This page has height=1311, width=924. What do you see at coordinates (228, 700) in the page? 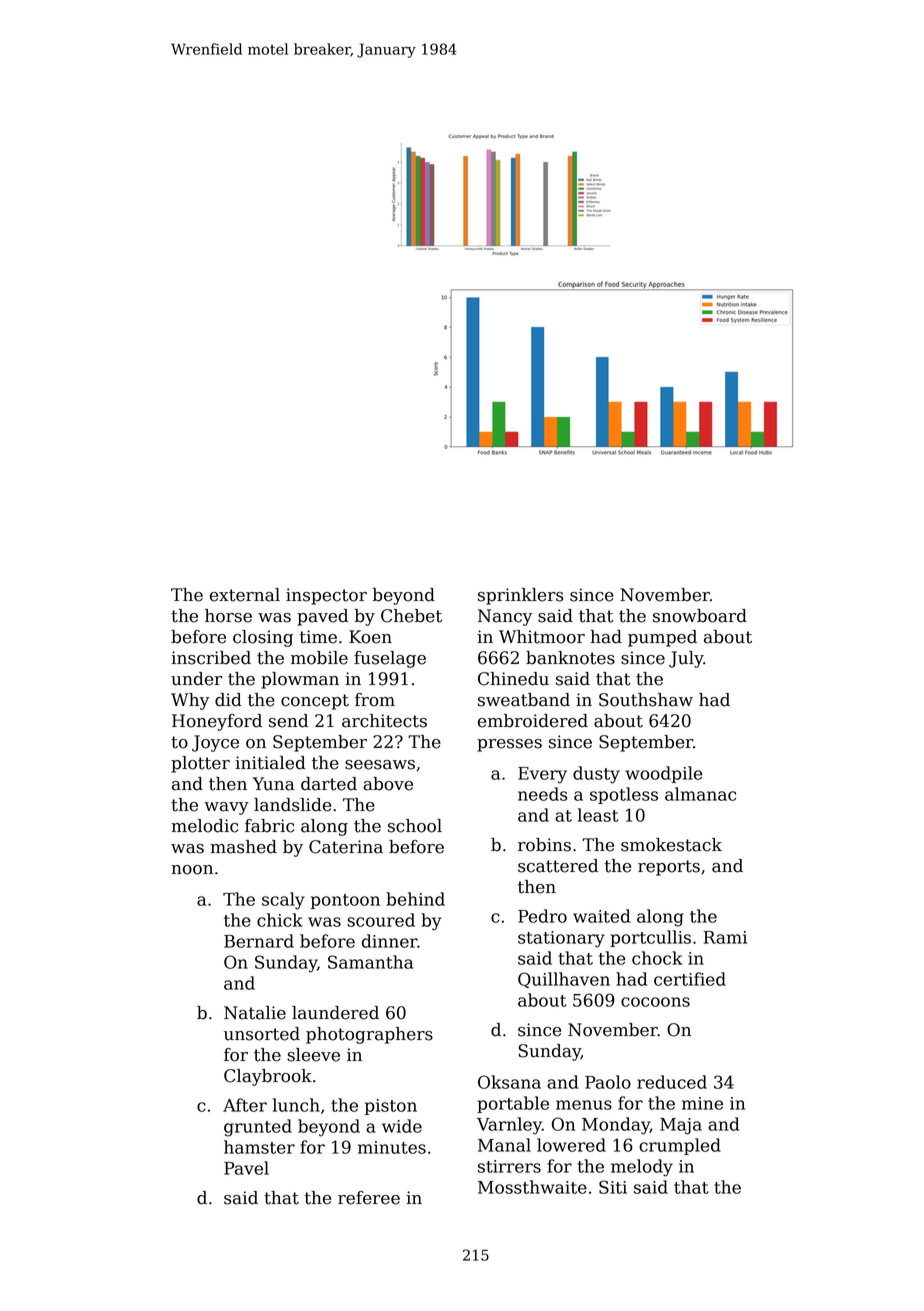
I see `did` at bounding box center [228, 700].
